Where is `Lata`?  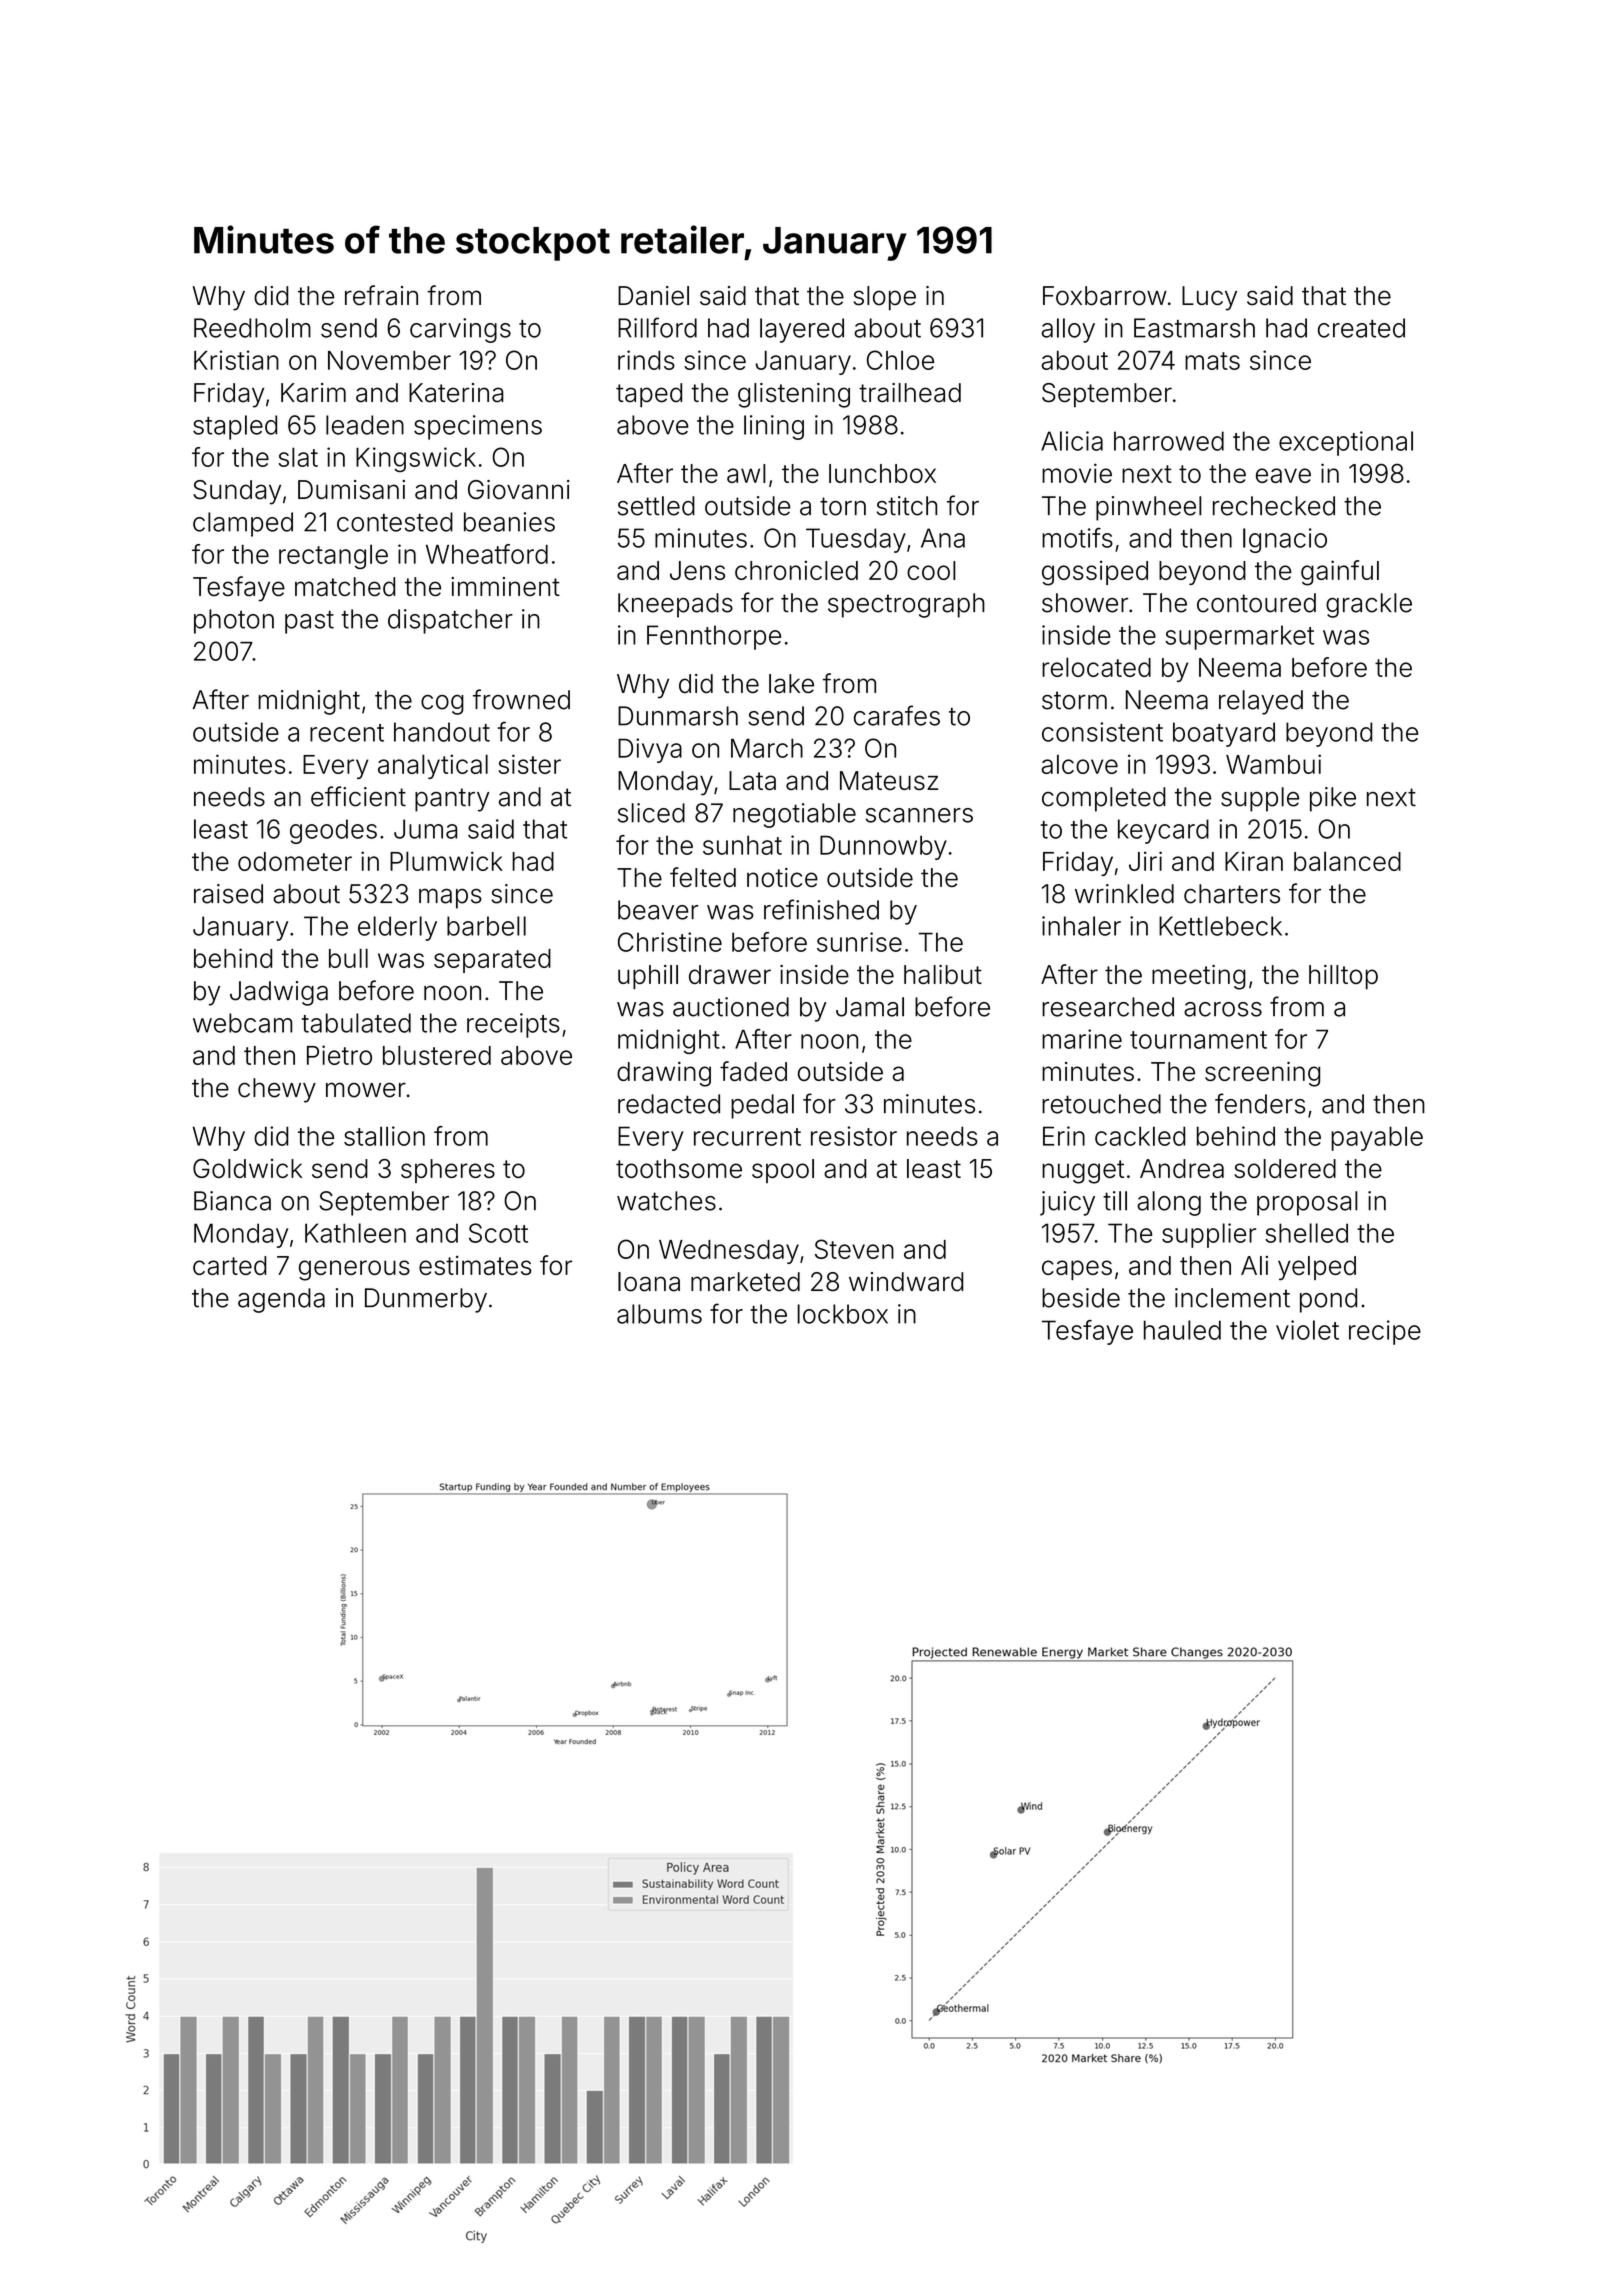 Lata is located at coordinates (752, 780).
